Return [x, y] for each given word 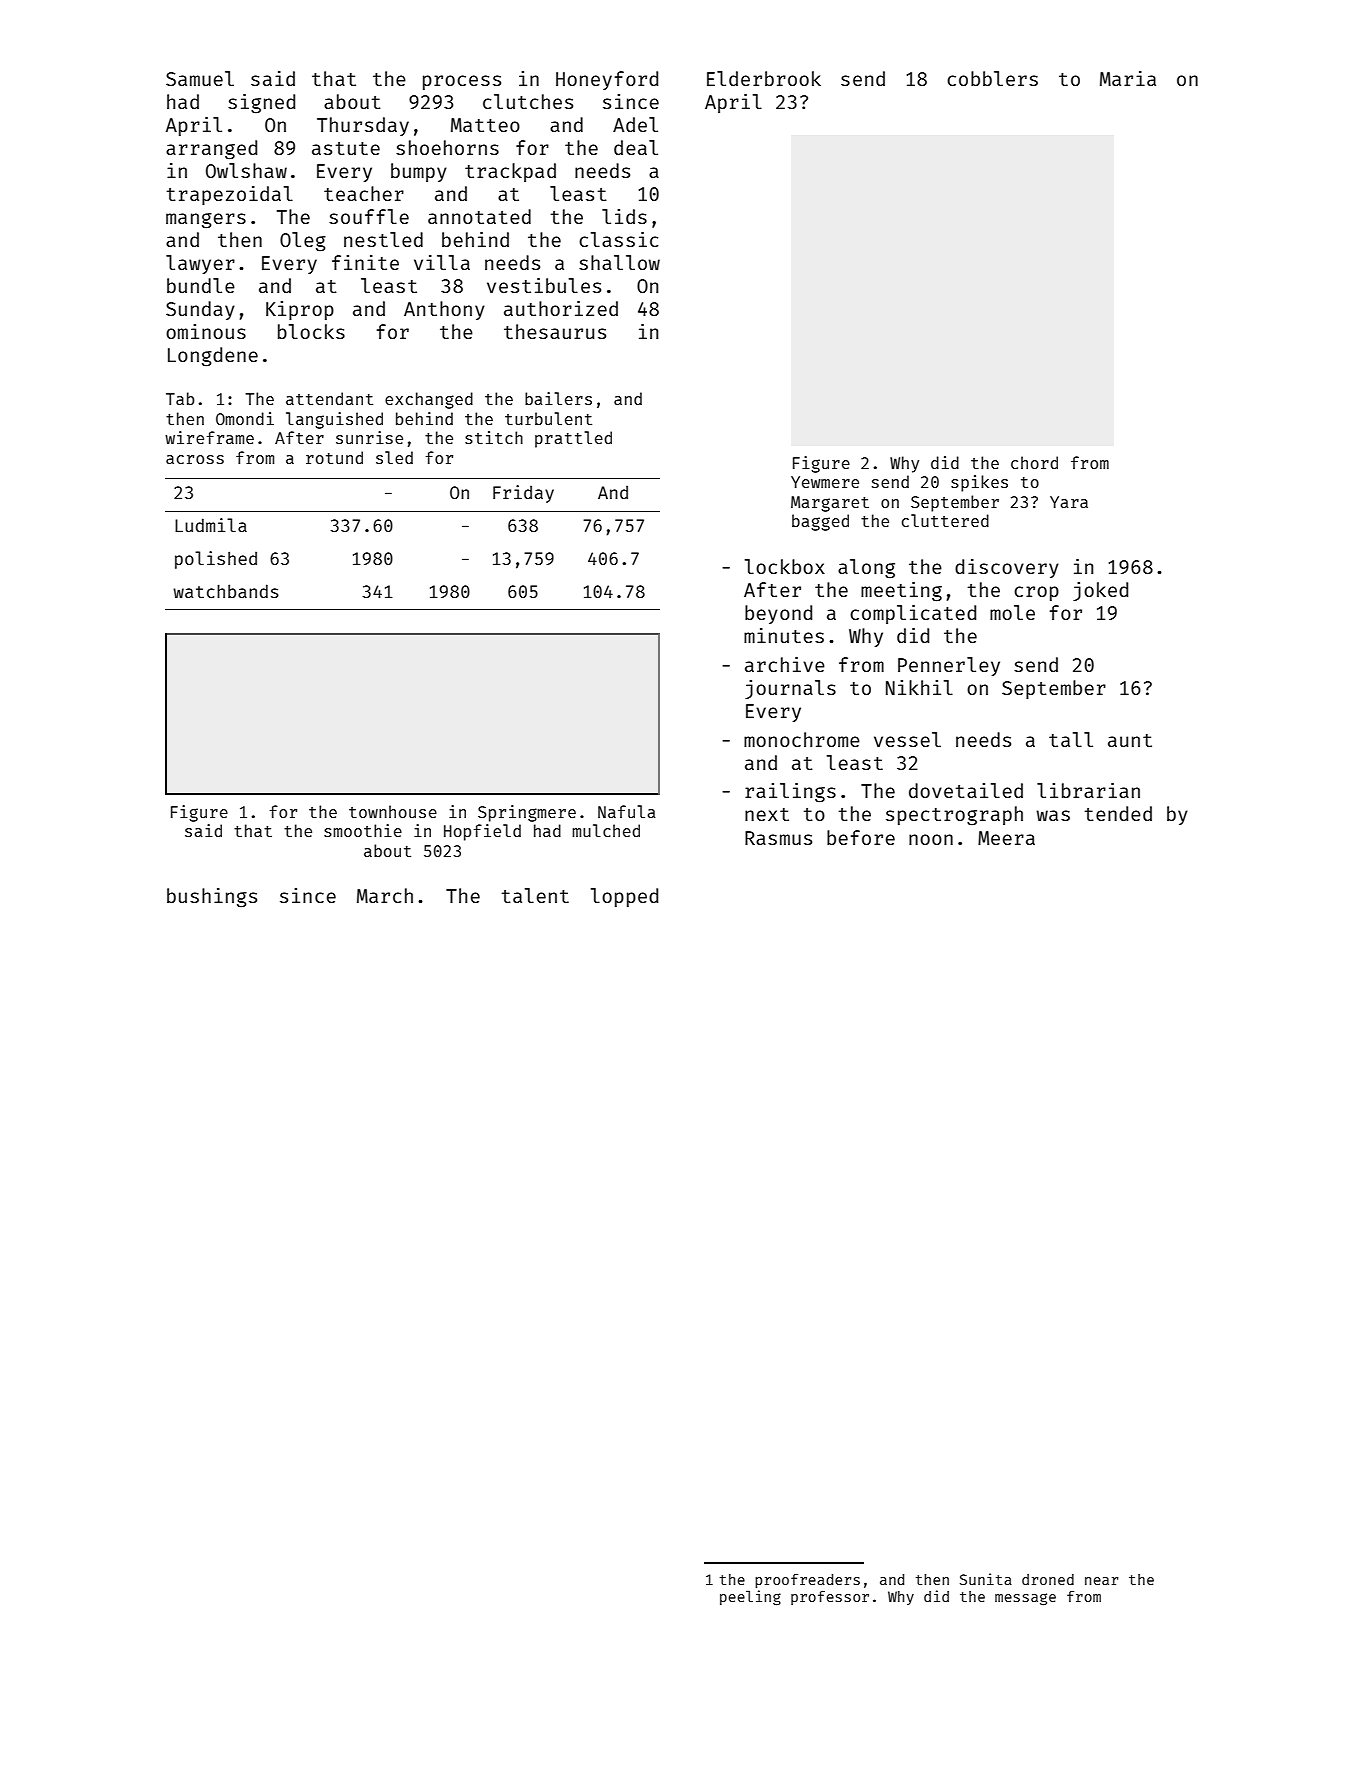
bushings [212, 898]
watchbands [226, 591]
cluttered [945, 520]
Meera [1006, 838]
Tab [180, 398]
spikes [979, 483]
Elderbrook [764, 78]
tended [1118, 813]
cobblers [992, 78]
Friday [523, 494]
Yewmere [825, 482]
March [385, 895]
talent [535, 895]
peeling [750, 1598]
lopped [624, 897]
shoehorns [447, 147]
